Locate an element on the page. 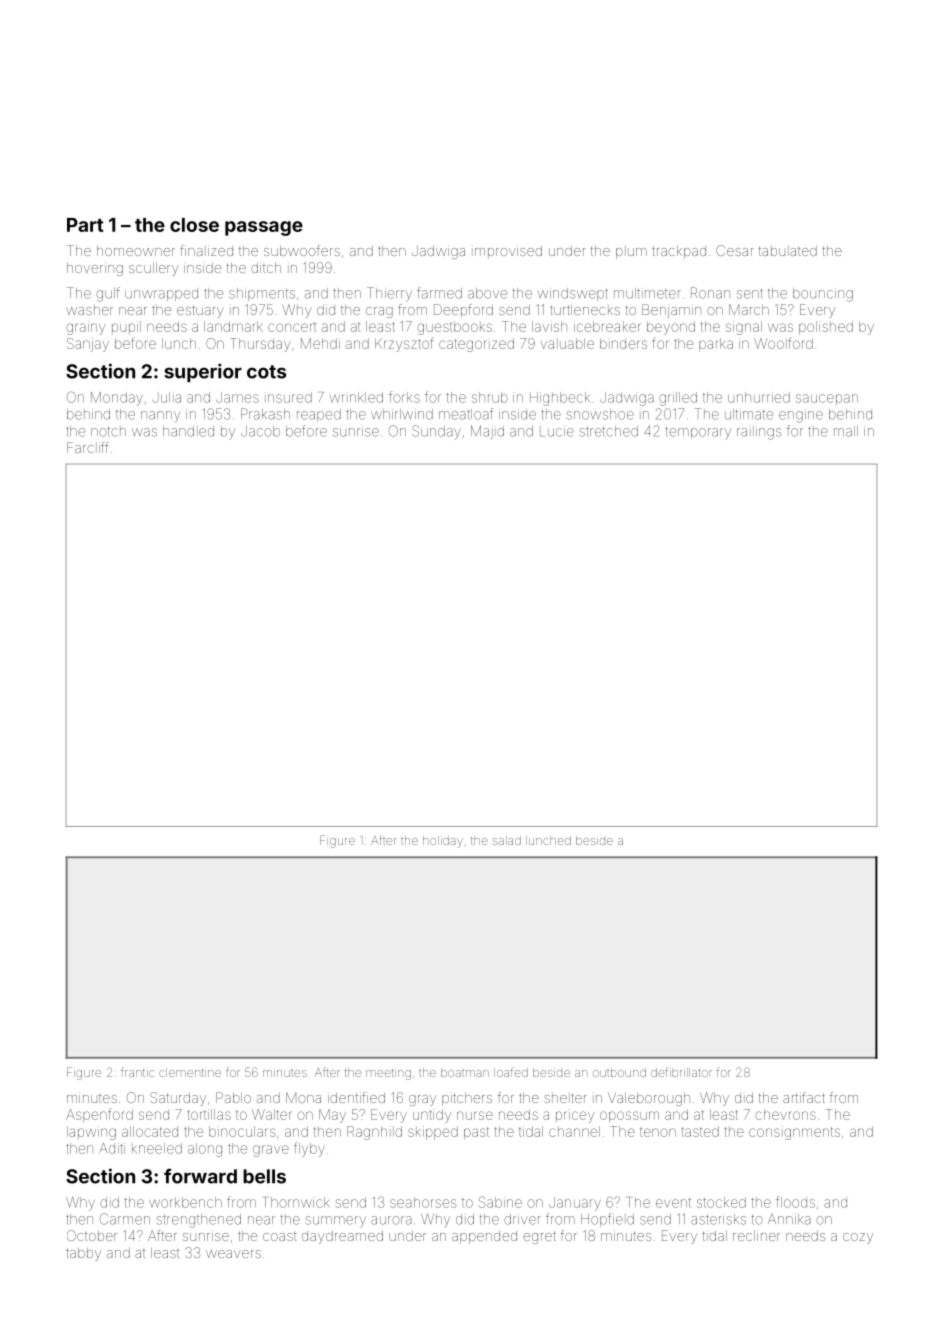 The image size is (943, 1339). Carmen is located at coordinates (125, 1219).
